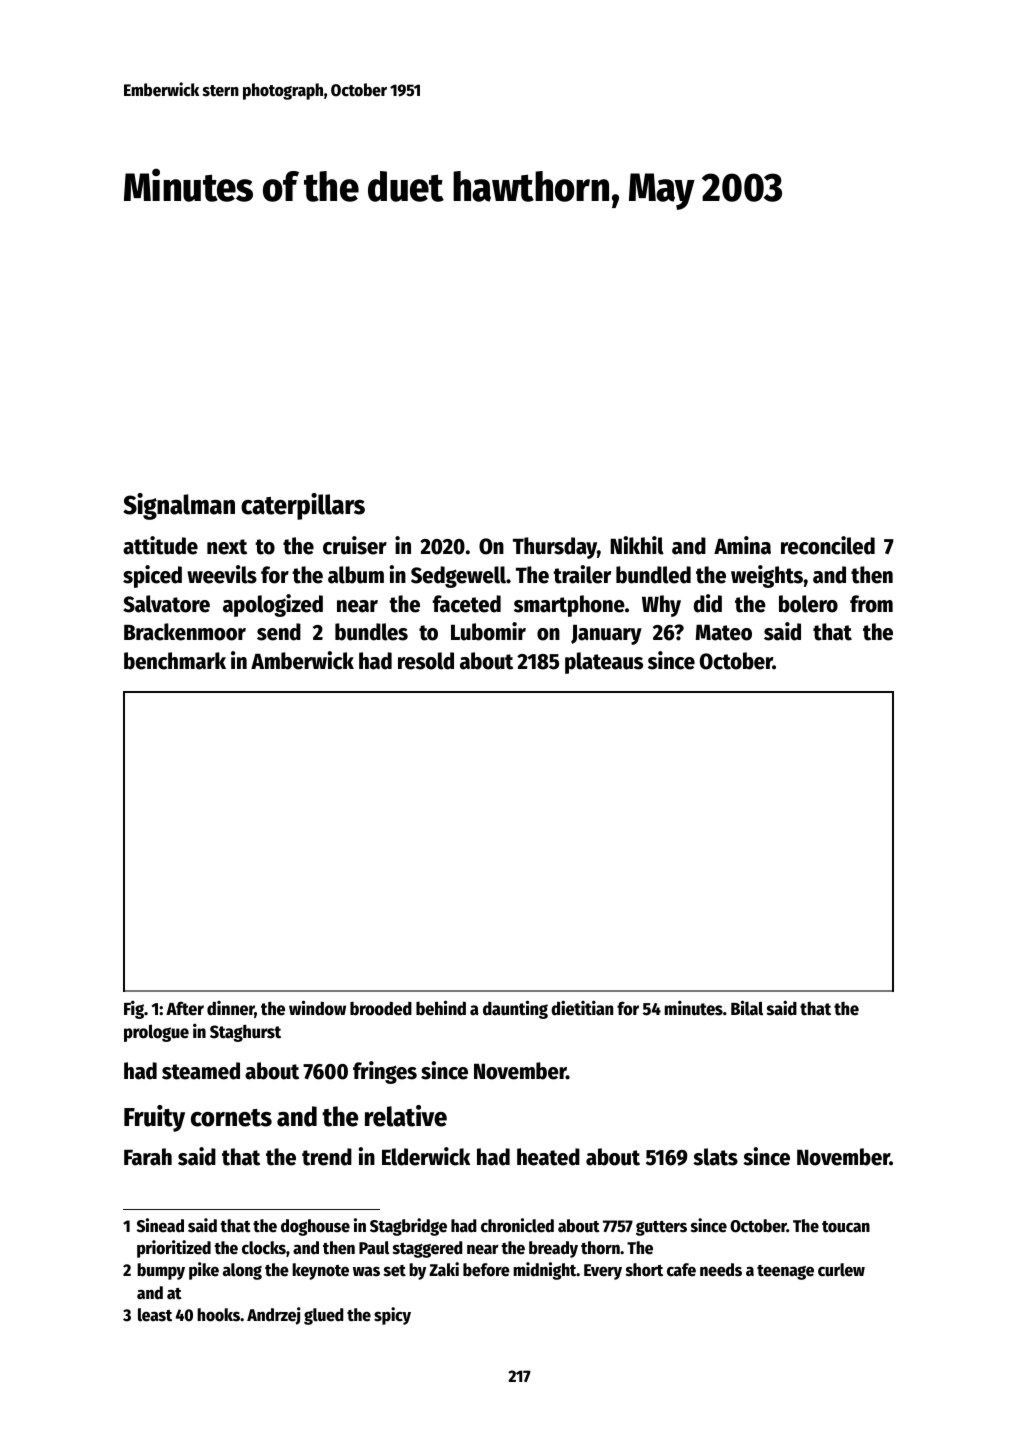 This screenshot has width=1017, height=1444. Describe the element at coordinates (227, 547) in the screenshot. I see `next` at that location.
